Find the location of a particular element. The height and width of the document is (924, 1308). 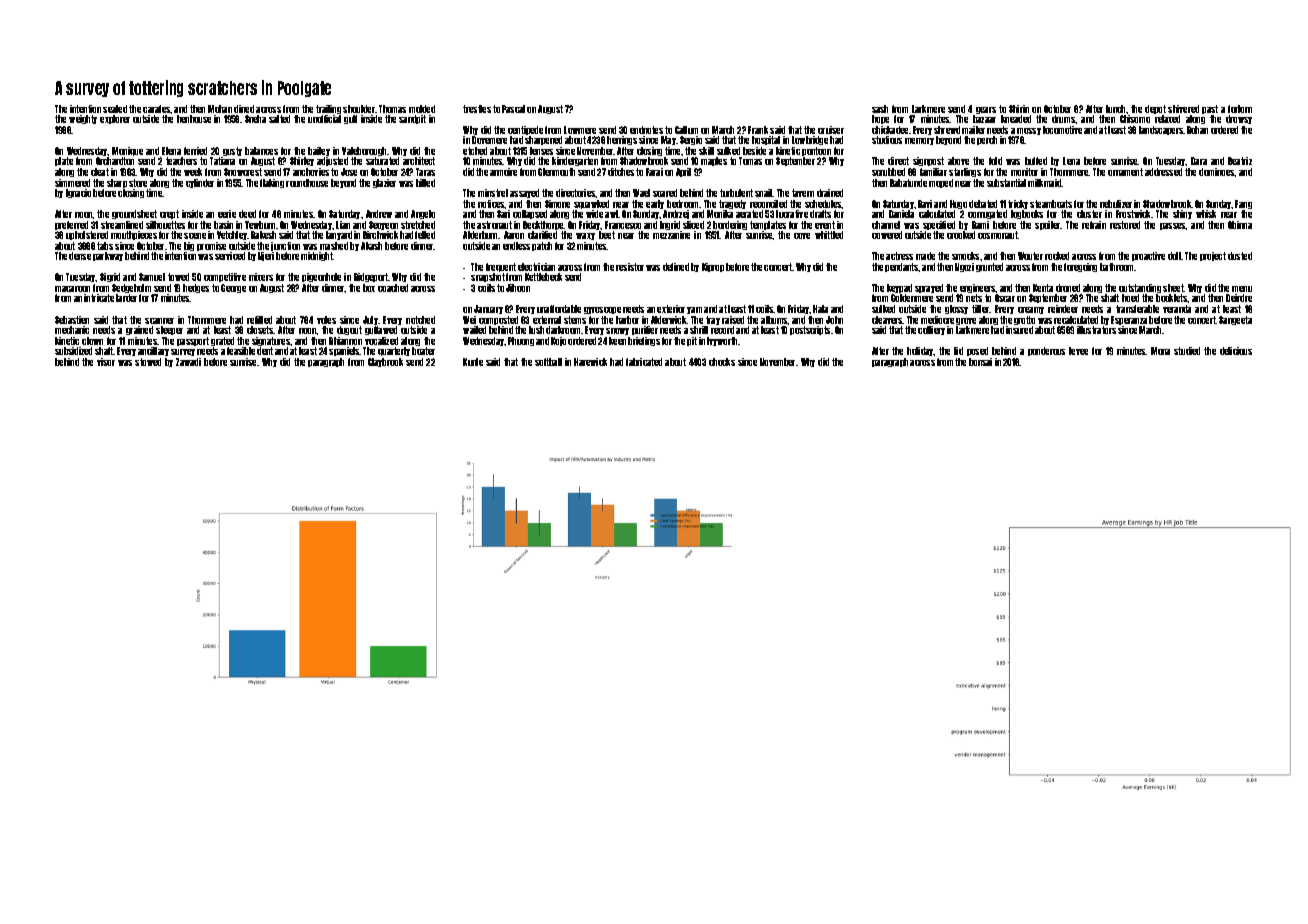

Sangeeta is located at coordinates (1235, 320).
